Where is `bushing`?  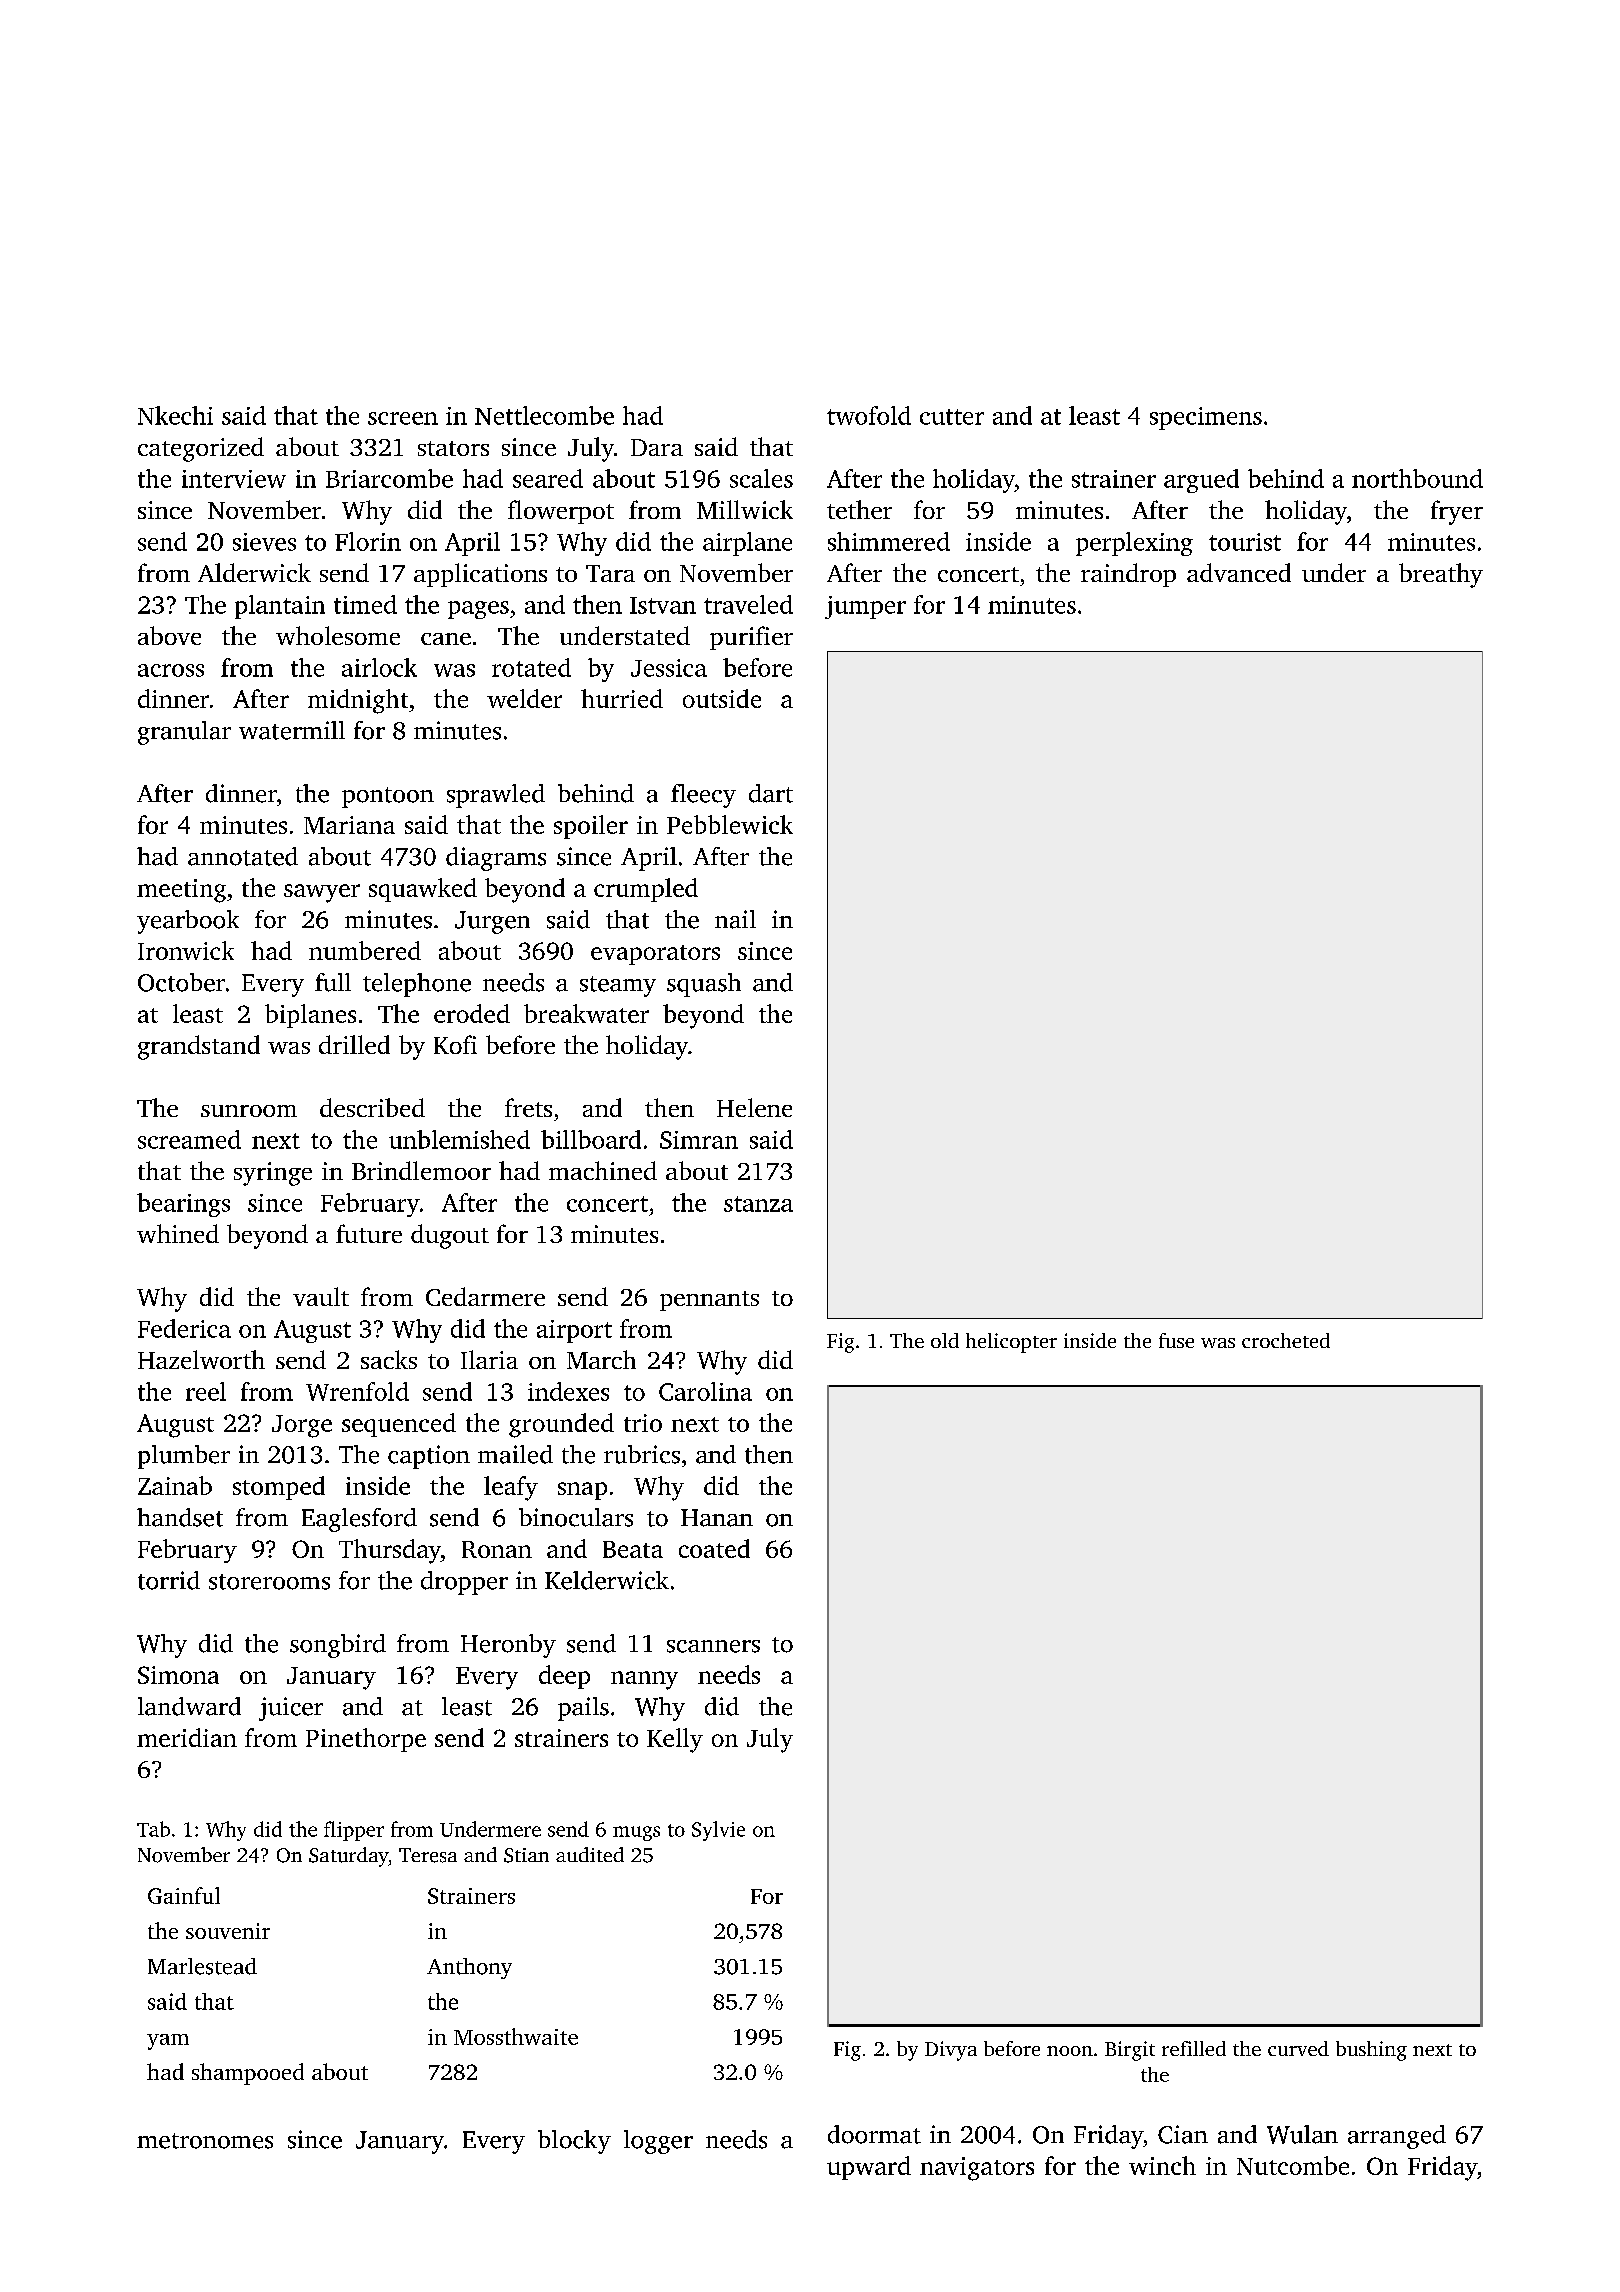 bushing is located at coordinates (1371, 2051).
